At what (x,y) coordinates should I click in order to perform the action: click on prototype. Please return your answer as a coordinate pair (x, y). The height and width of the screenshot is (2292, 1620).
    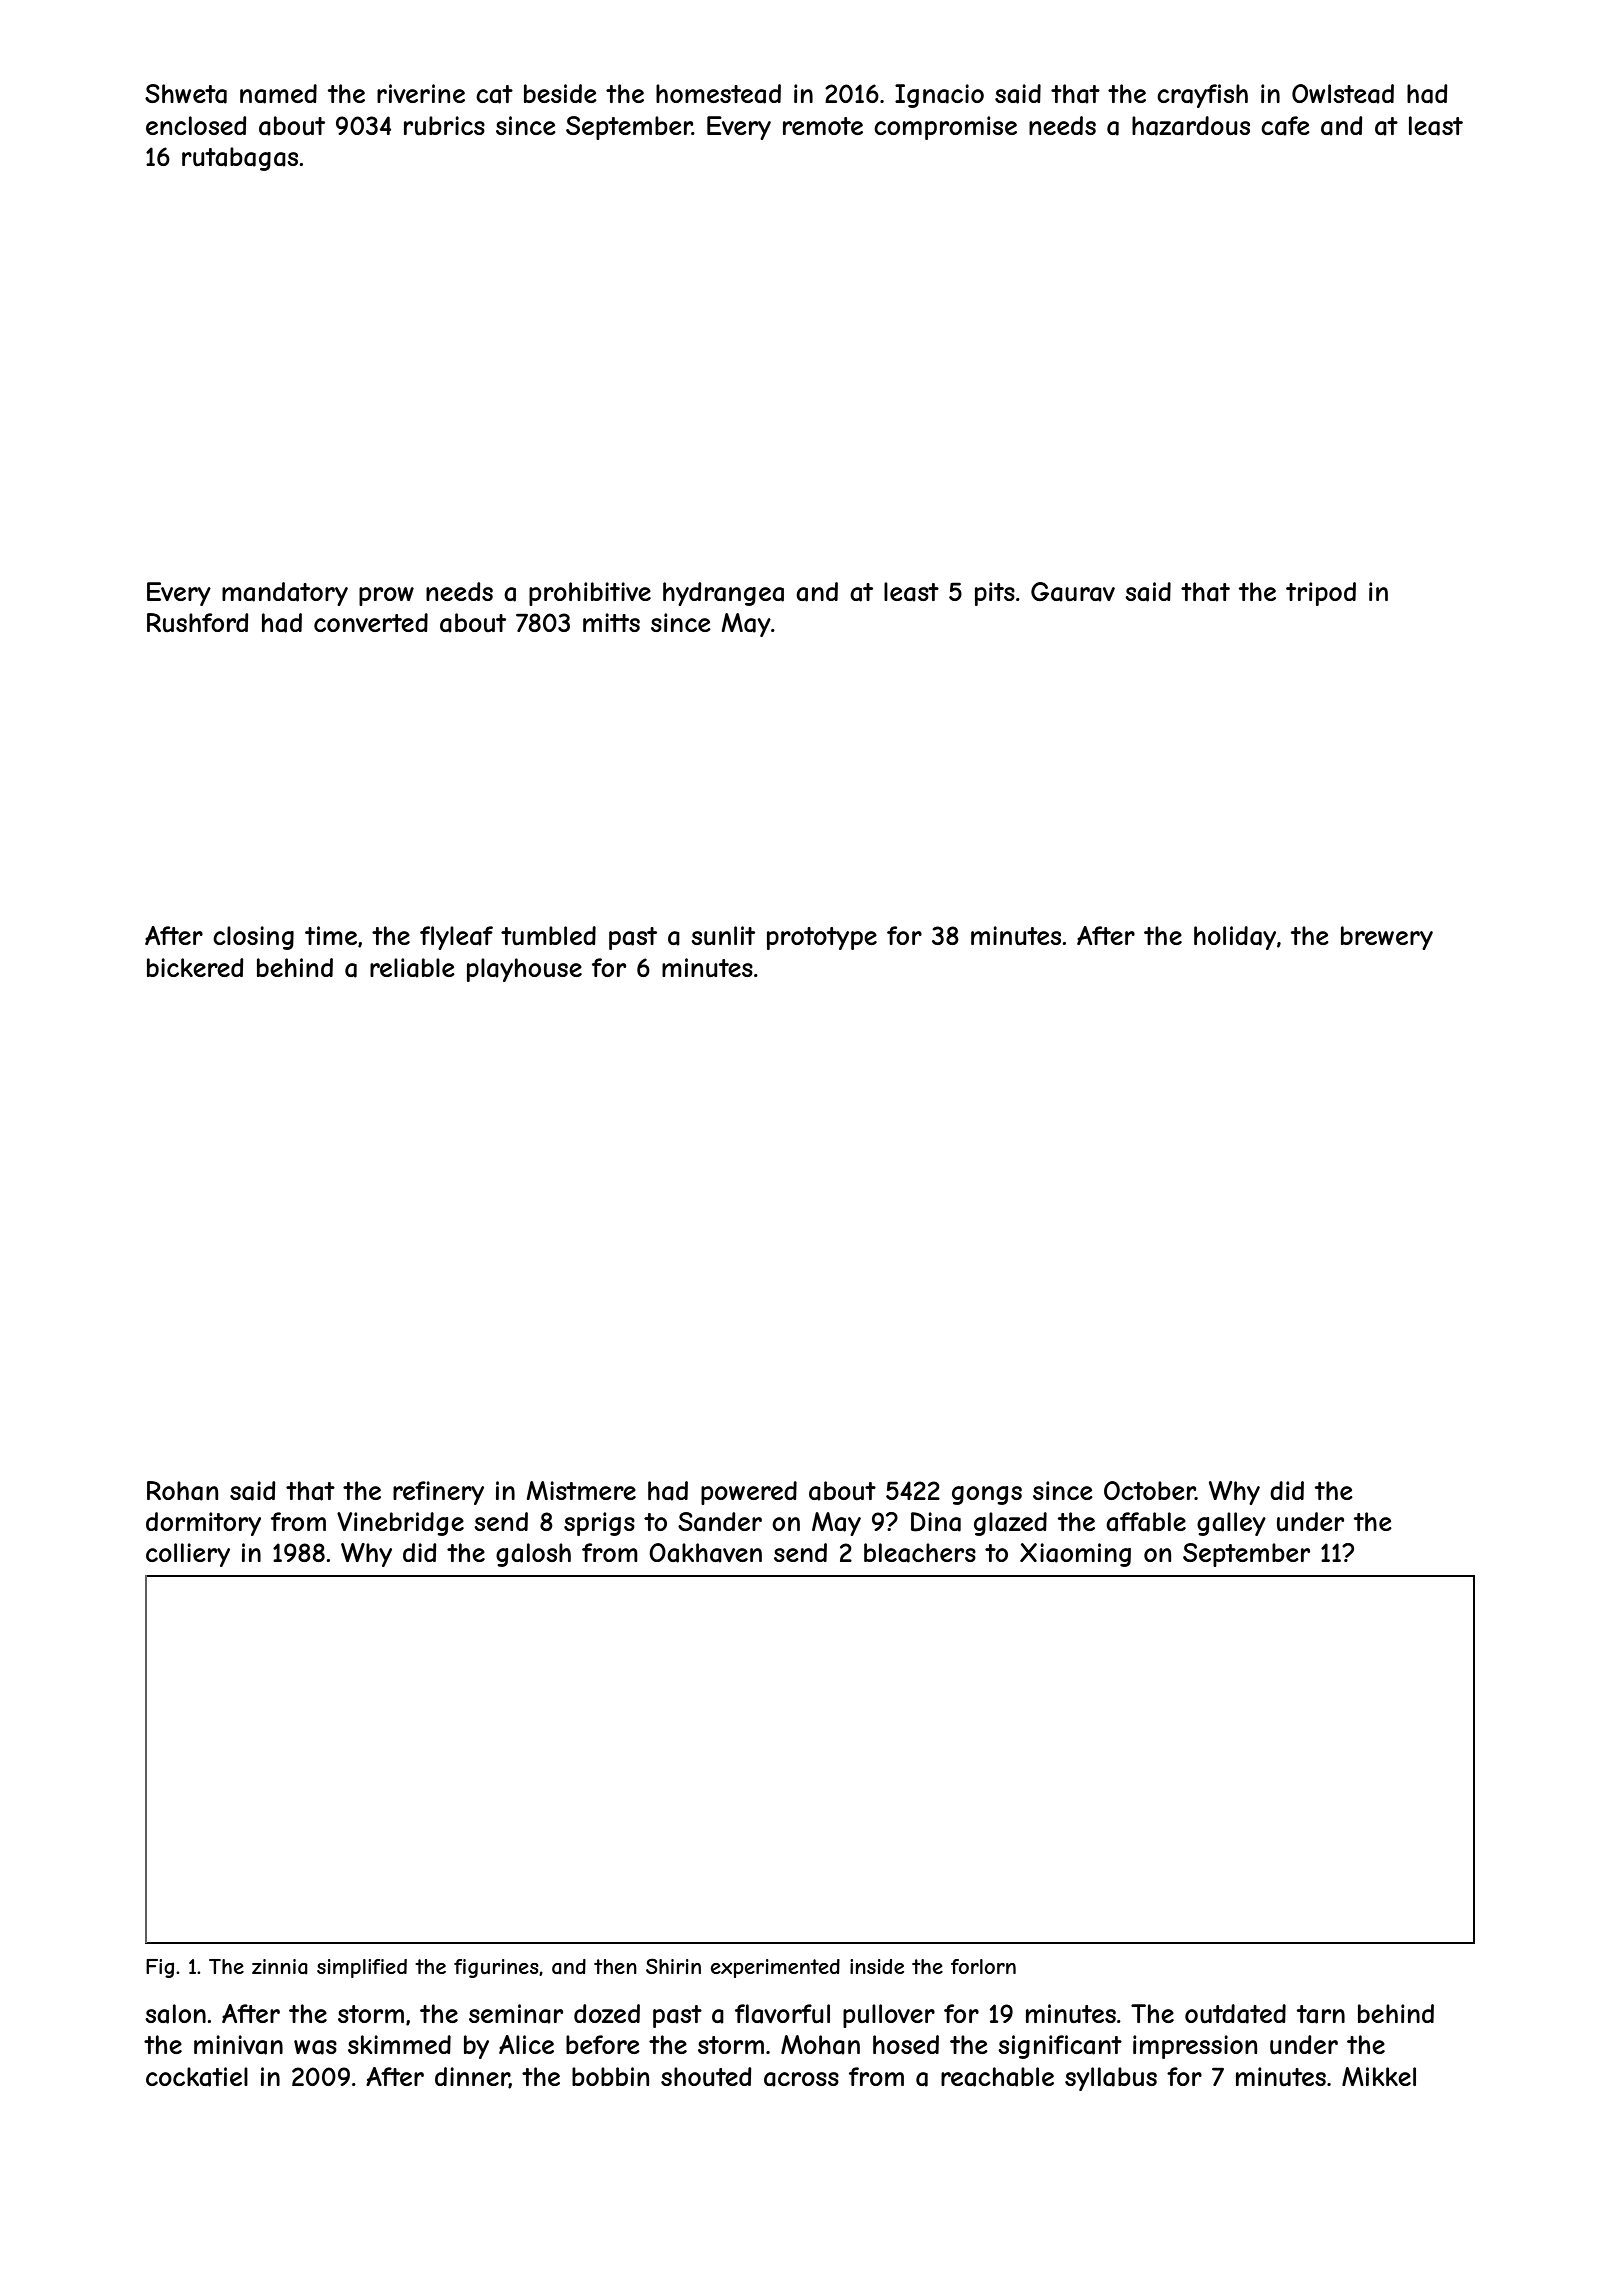
    Looking at the image, I should click on (822, 938).
